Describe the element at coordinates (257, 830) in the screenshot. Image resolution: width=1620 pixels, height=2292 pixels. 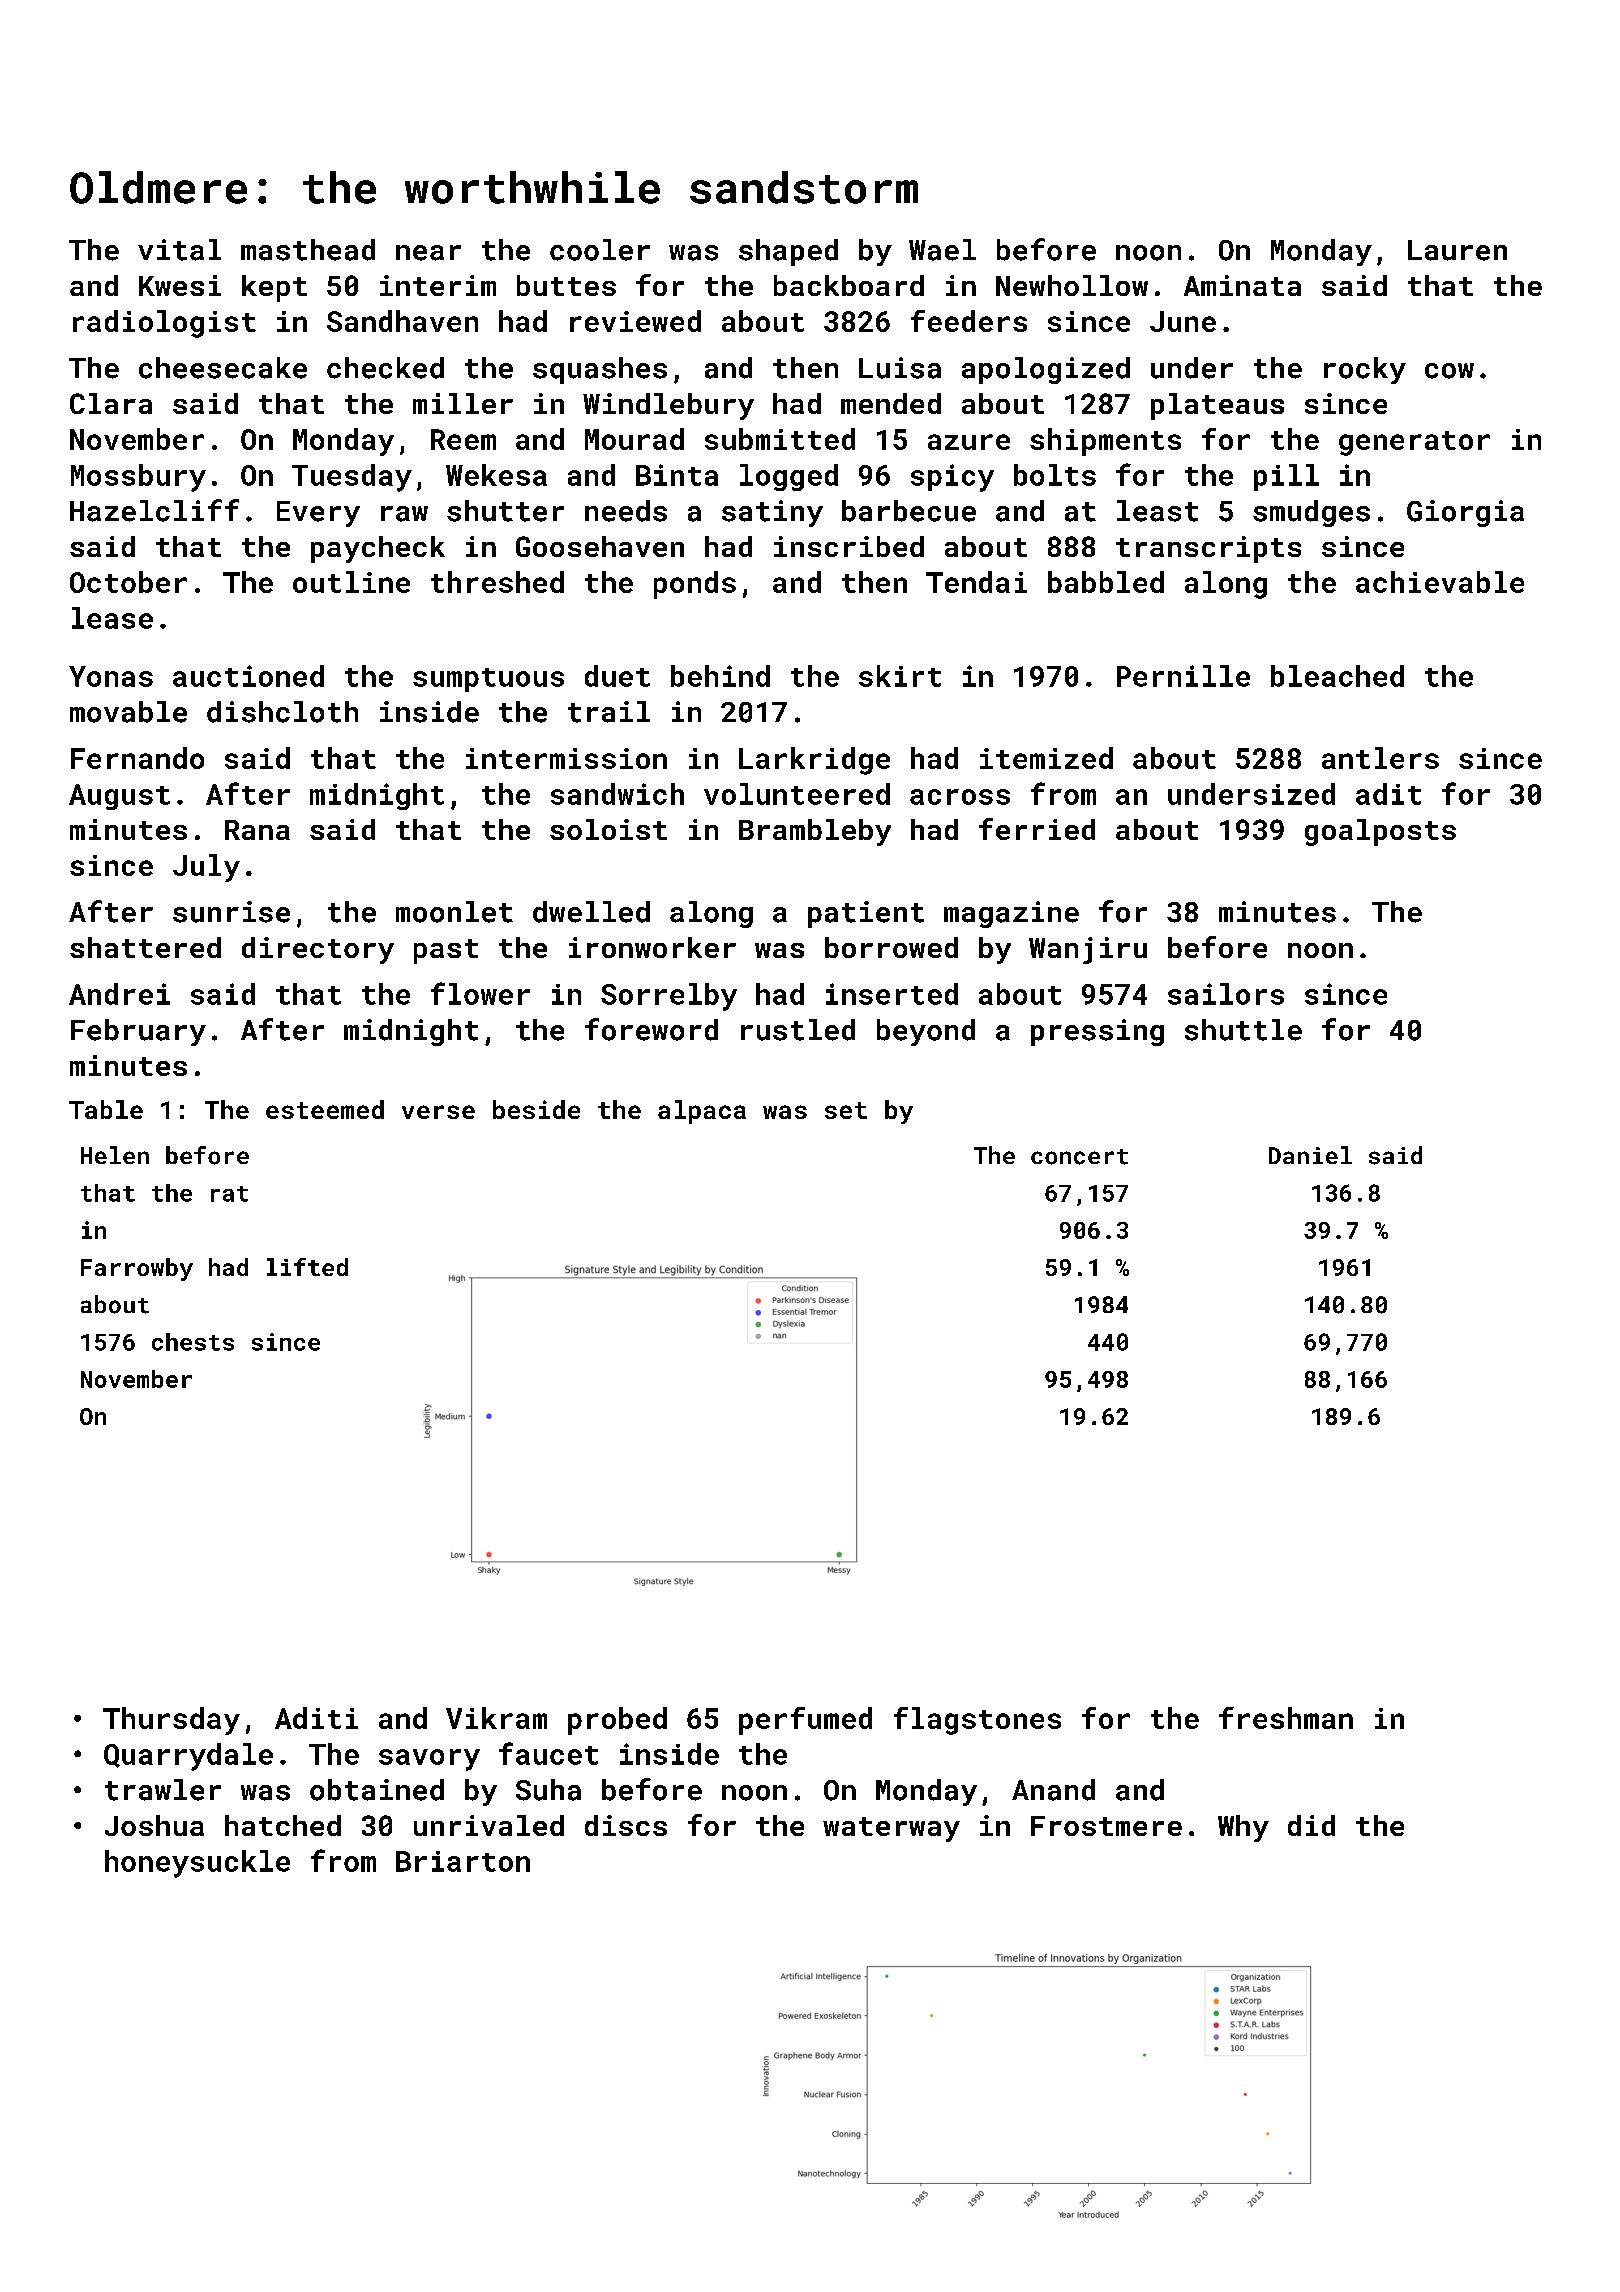
I see `Rana` at that location.
